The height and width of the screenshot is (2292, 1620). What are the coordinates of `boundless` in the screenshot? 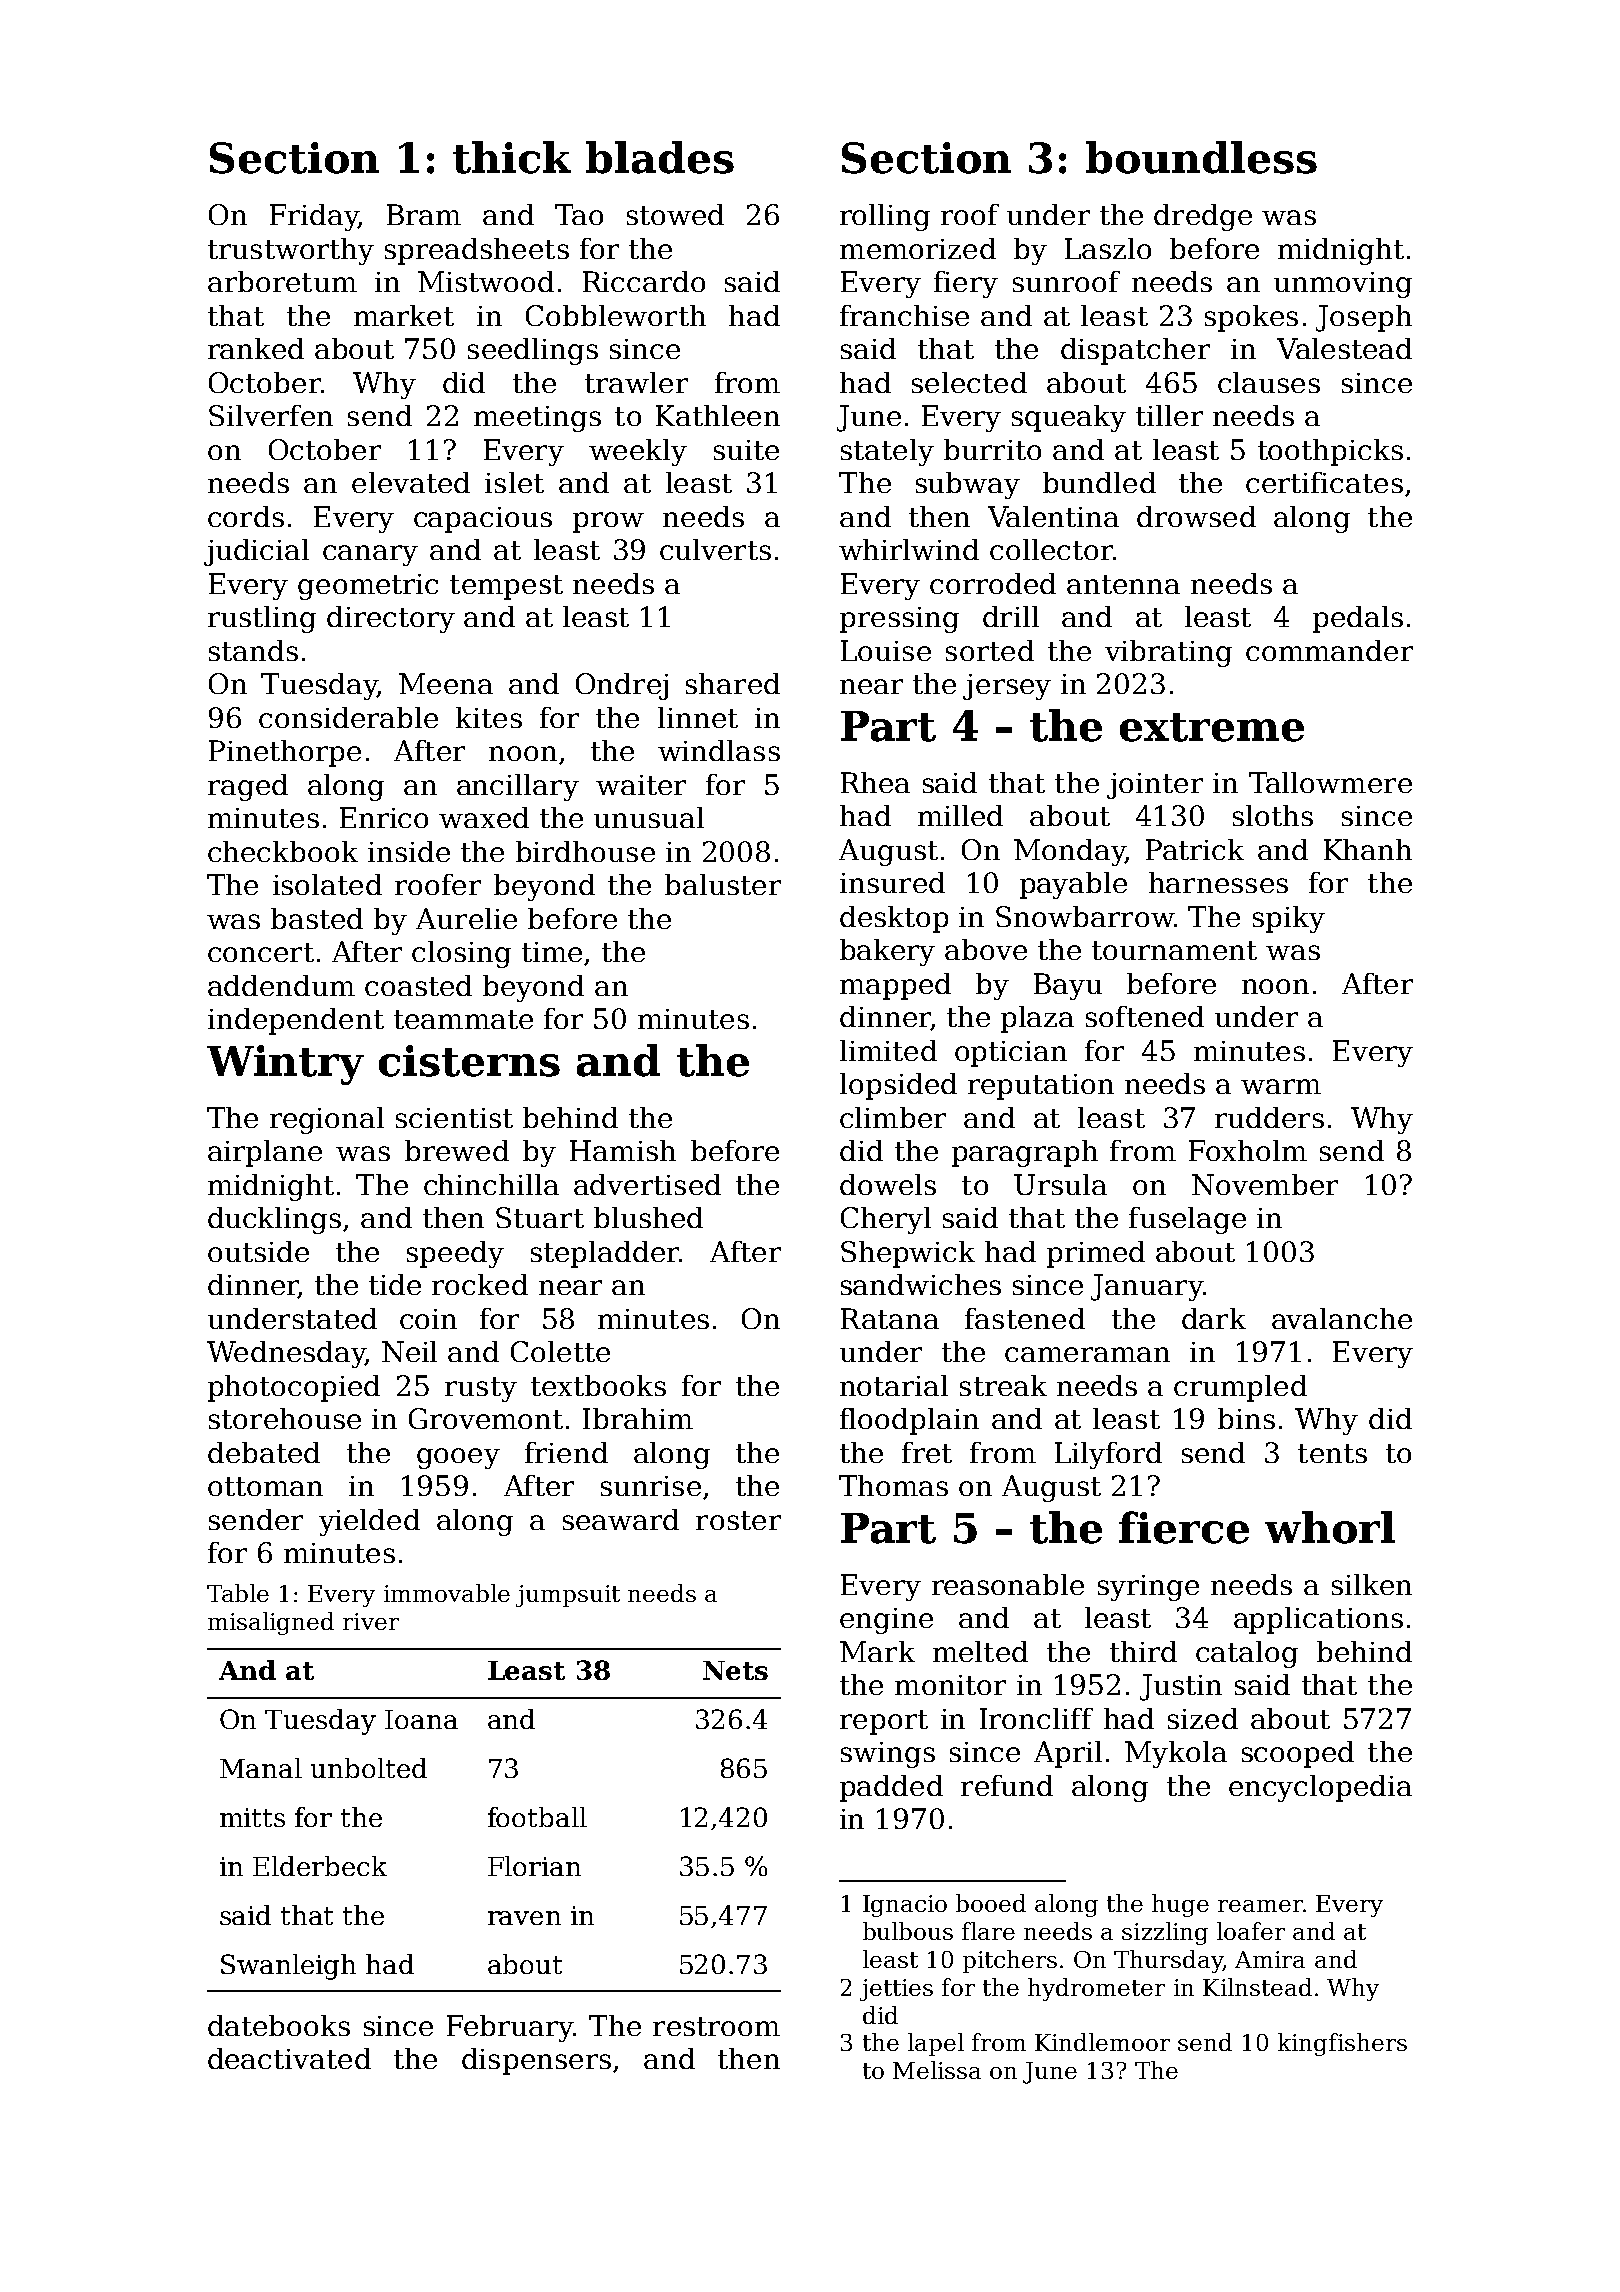 It's located at (1201, 157).
